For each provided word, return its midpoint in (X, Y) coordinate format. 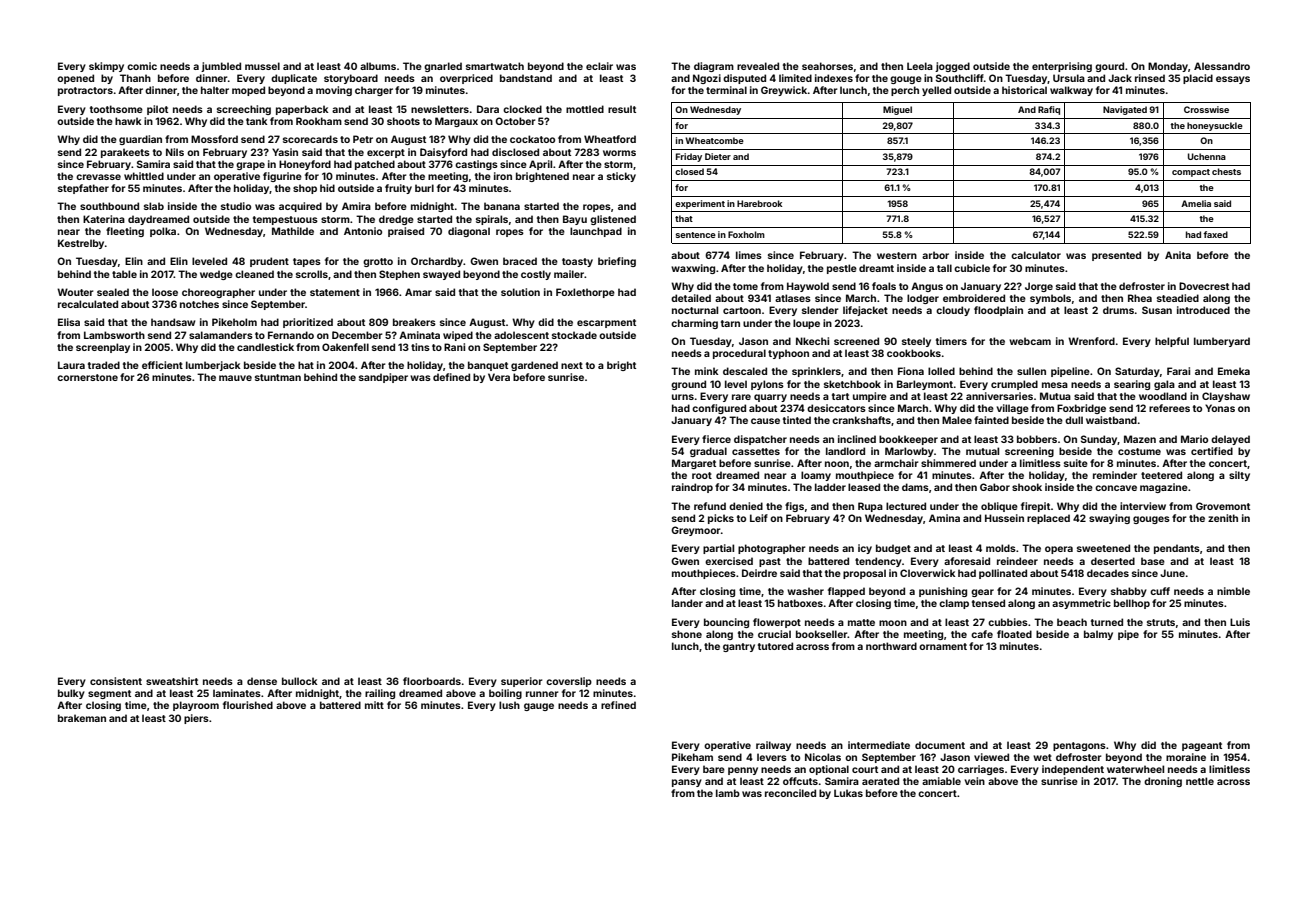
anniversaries (999, 396)
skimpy (106, 67)
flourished (248, 705)
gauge (539, 707)
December (357, 335)
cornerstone (87, 377)
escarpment (606, 323)
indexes (834, 78)
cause (765, 421)
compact (1191, 173)
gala (1164, 385)
